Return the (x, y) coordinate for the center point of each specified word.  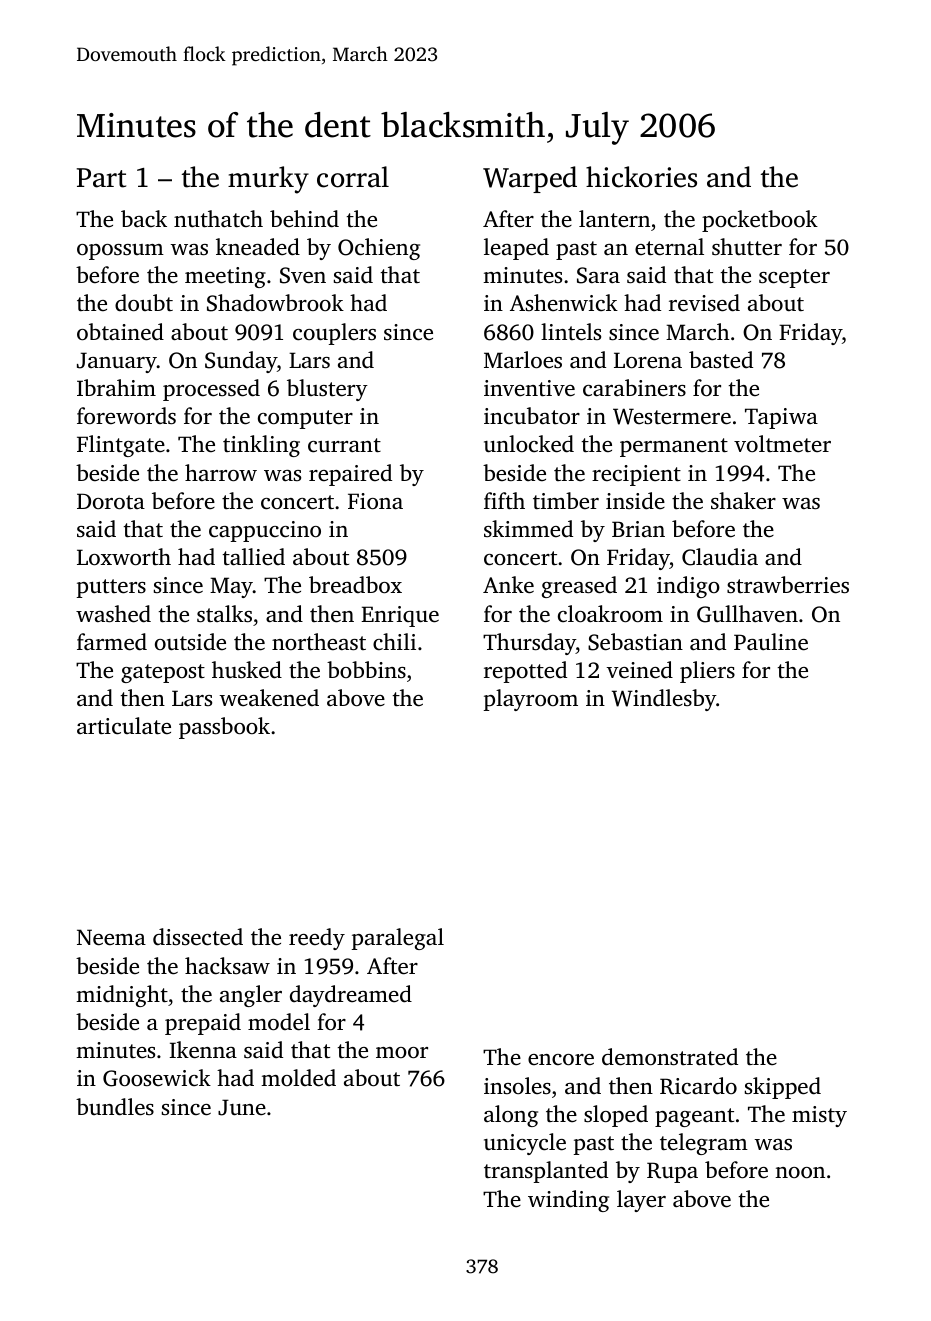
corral (353, 177)
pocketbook (760, 221)
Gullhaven (747, 614)
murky (268, 180)
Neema (111, 937)
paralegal (398, 939)
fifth (504, 500)
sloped (616, 1116)
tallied (254, 556)
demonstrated (670, 1057)
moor (402, 1053)
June (242, 1107)
